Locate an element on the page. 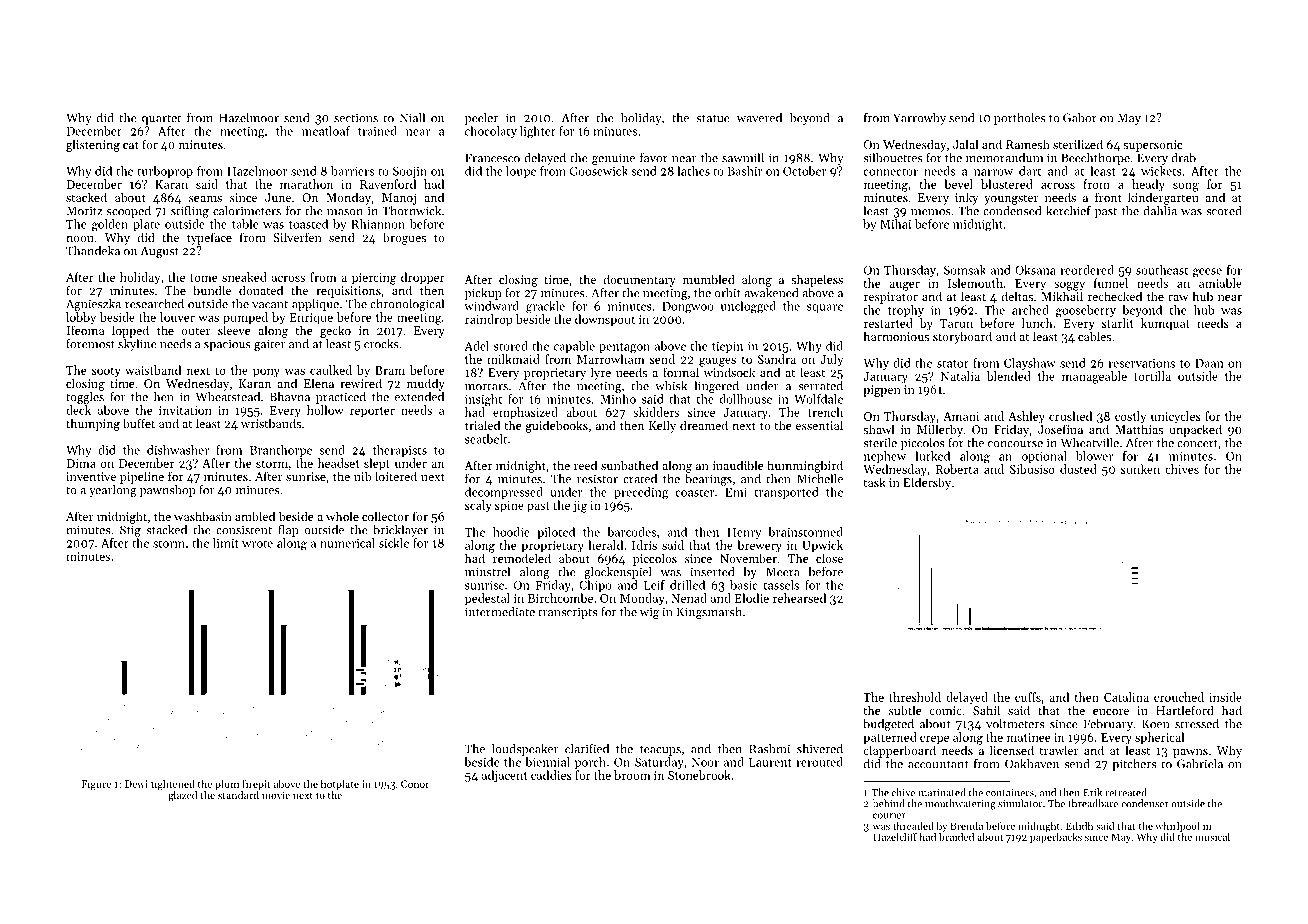 The width and height of the document is (1308, 924). Catalina is located at coordinates (1126, 697).
